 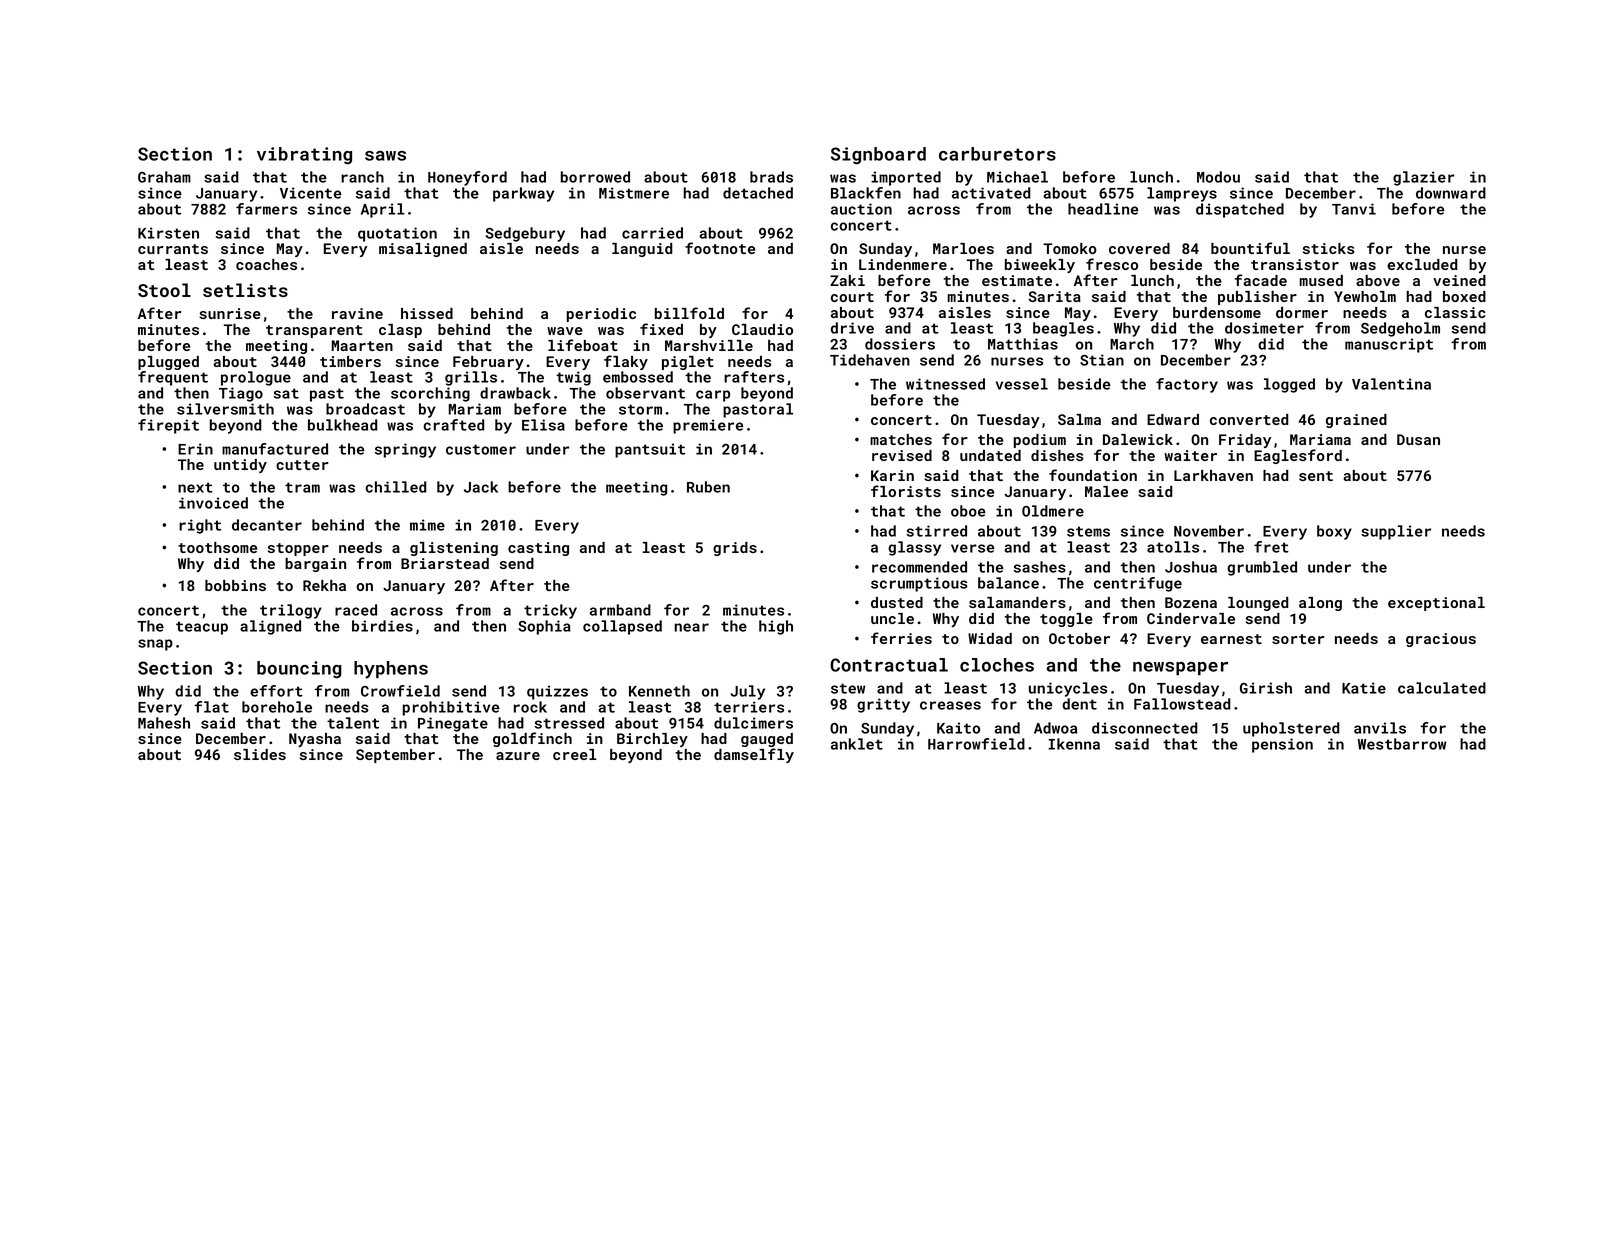 What do you see at coordinates (892, 475) in the screenshot?
I see `Karin` at bounding box center [892, 475].
